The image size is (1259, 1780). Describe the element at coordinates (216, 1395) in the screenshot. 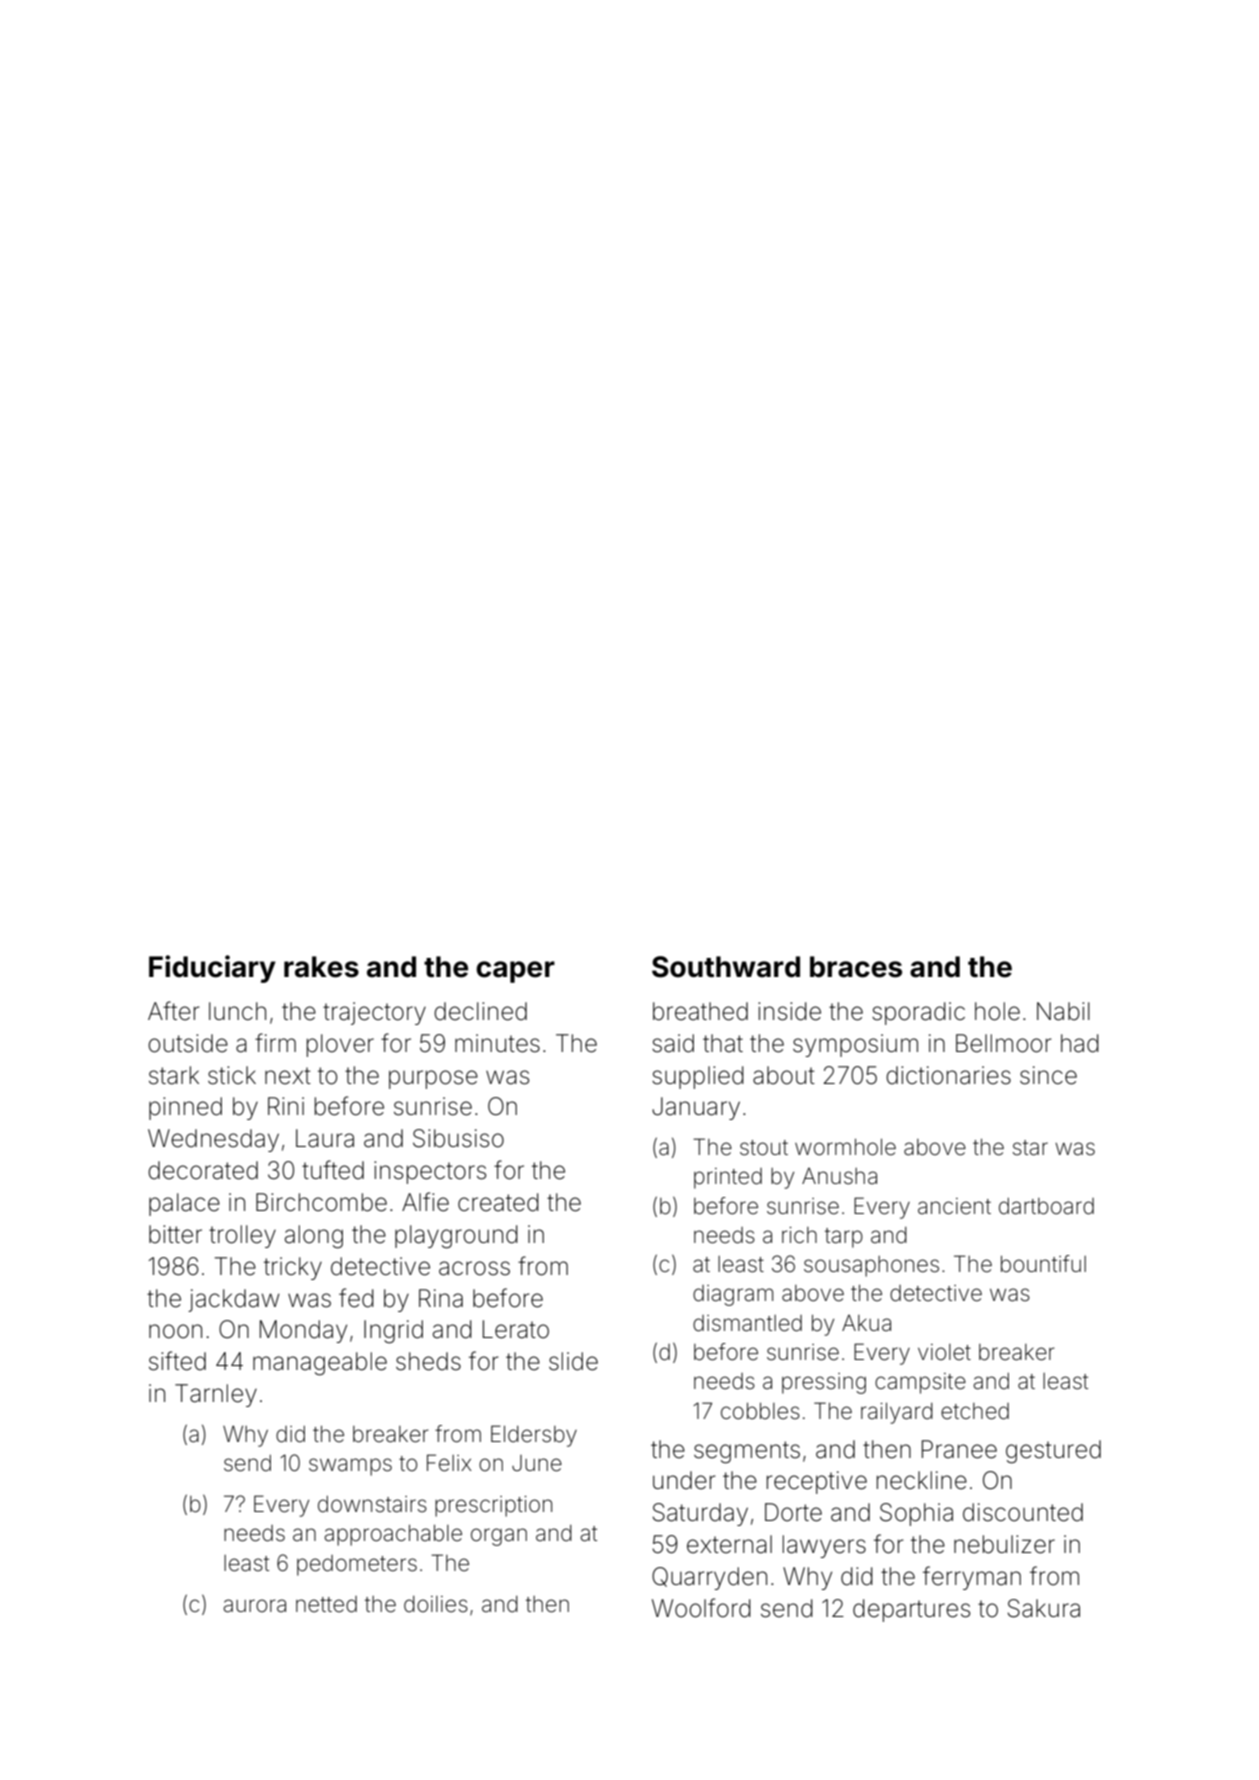

I see `Tarnley` at that location.
